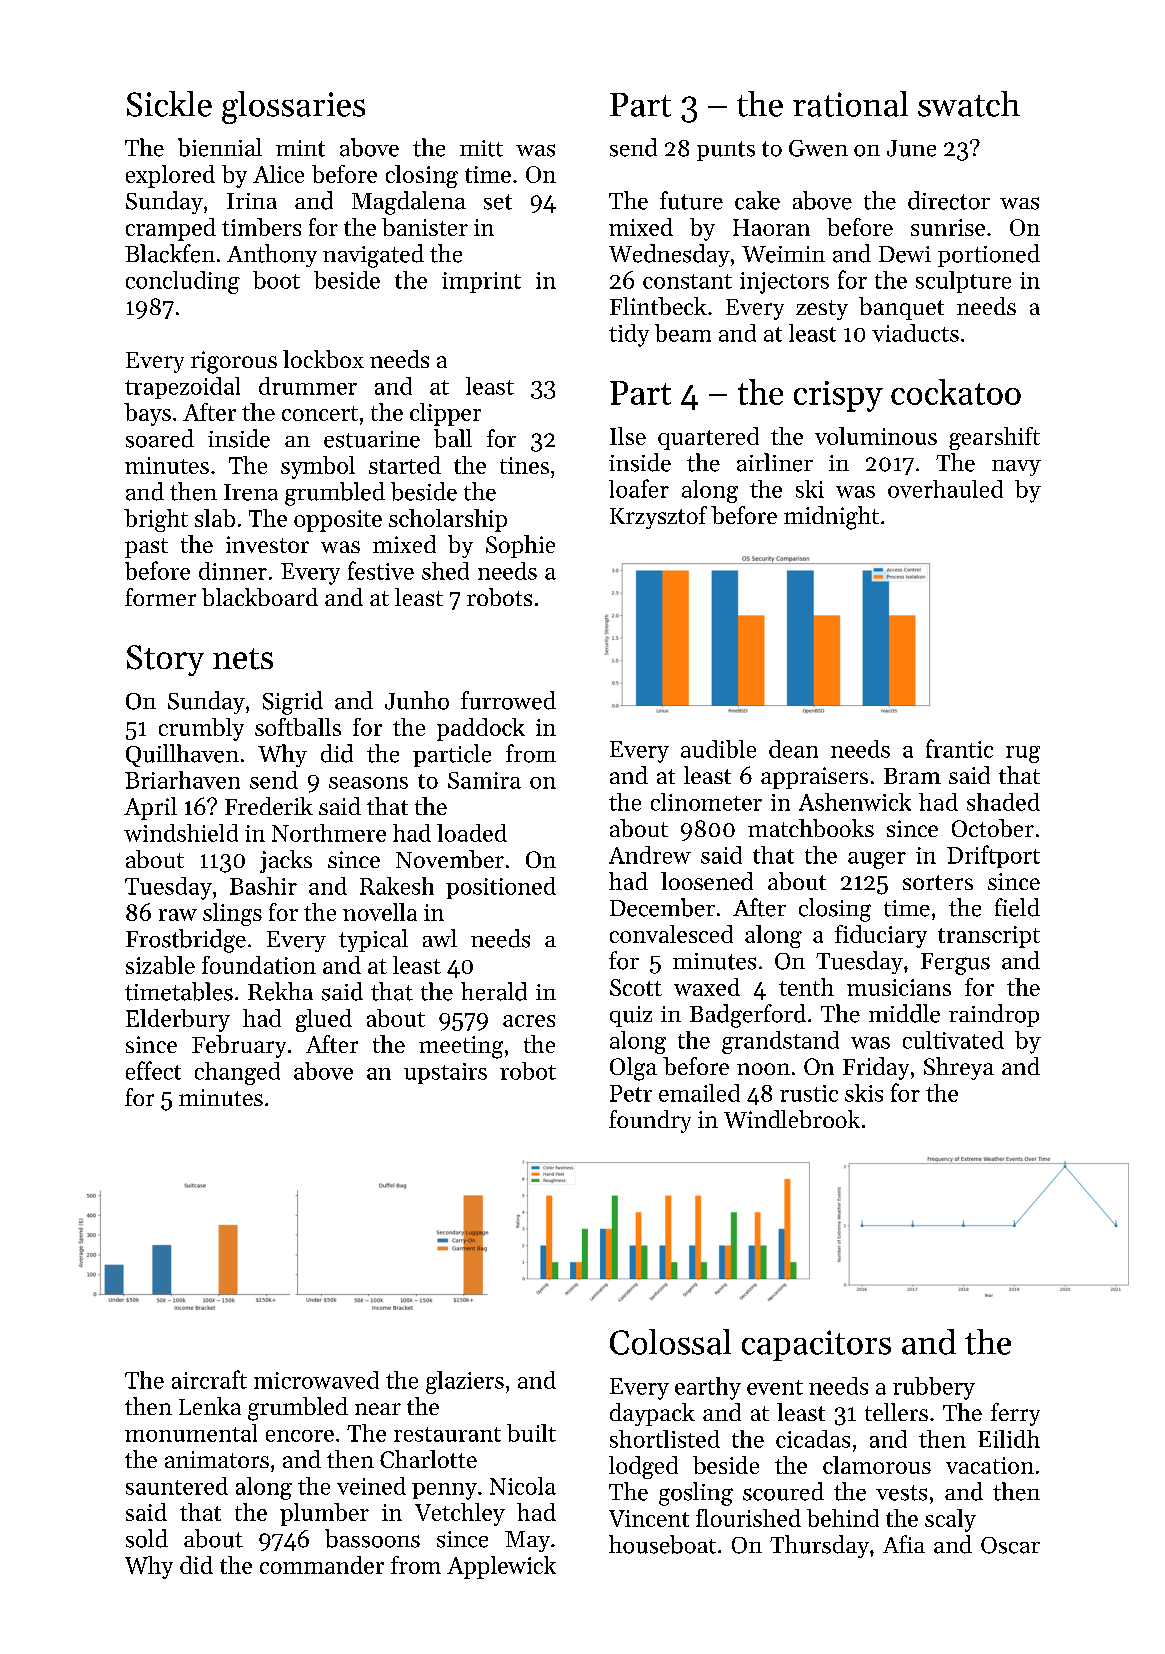  I want to click on director, so click(949, 200).
